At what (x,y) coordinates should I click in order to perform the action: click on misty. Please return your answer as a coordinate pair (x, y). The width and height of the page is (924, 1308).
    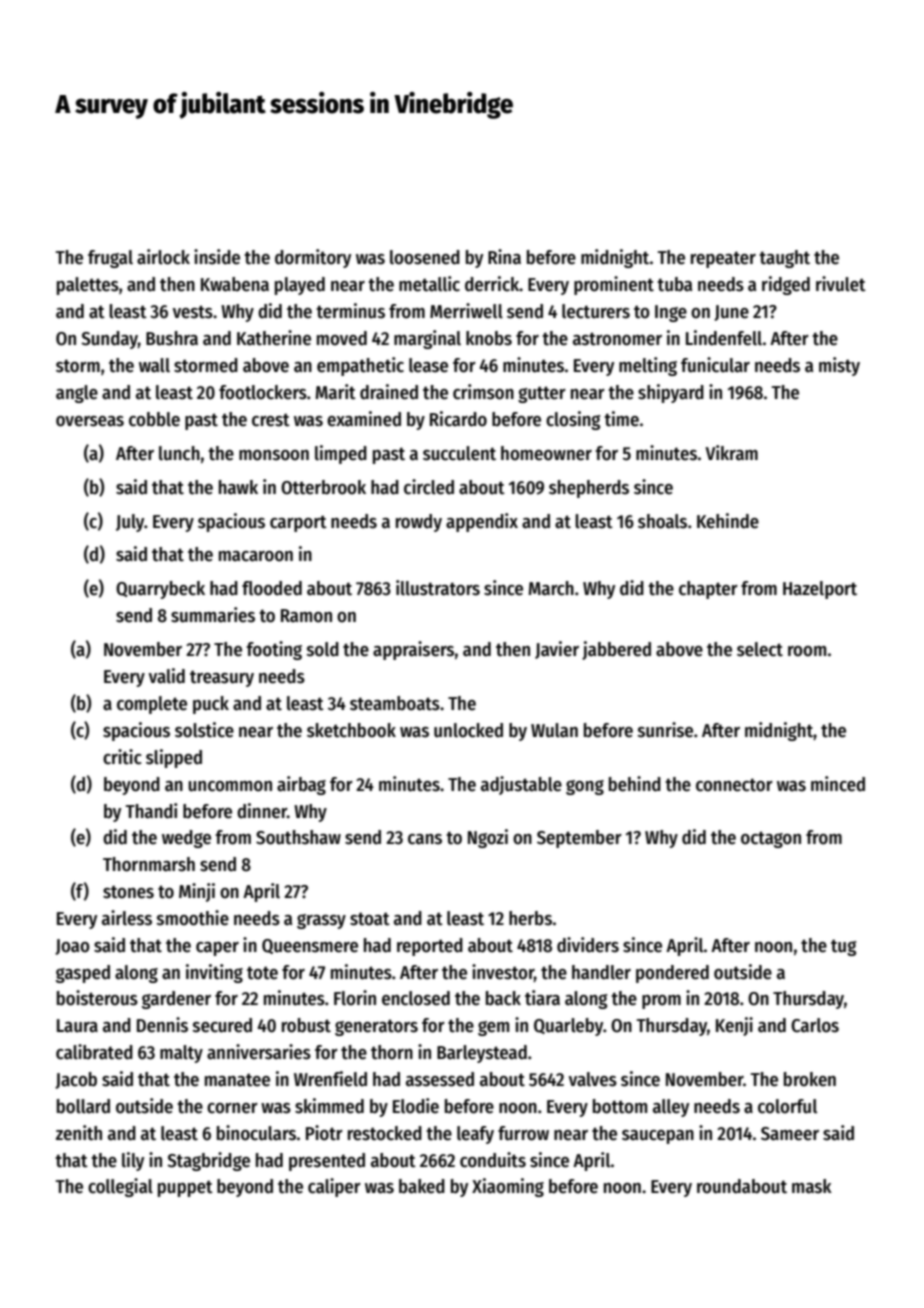
    Looking at the image, I should click on (839, 366).
